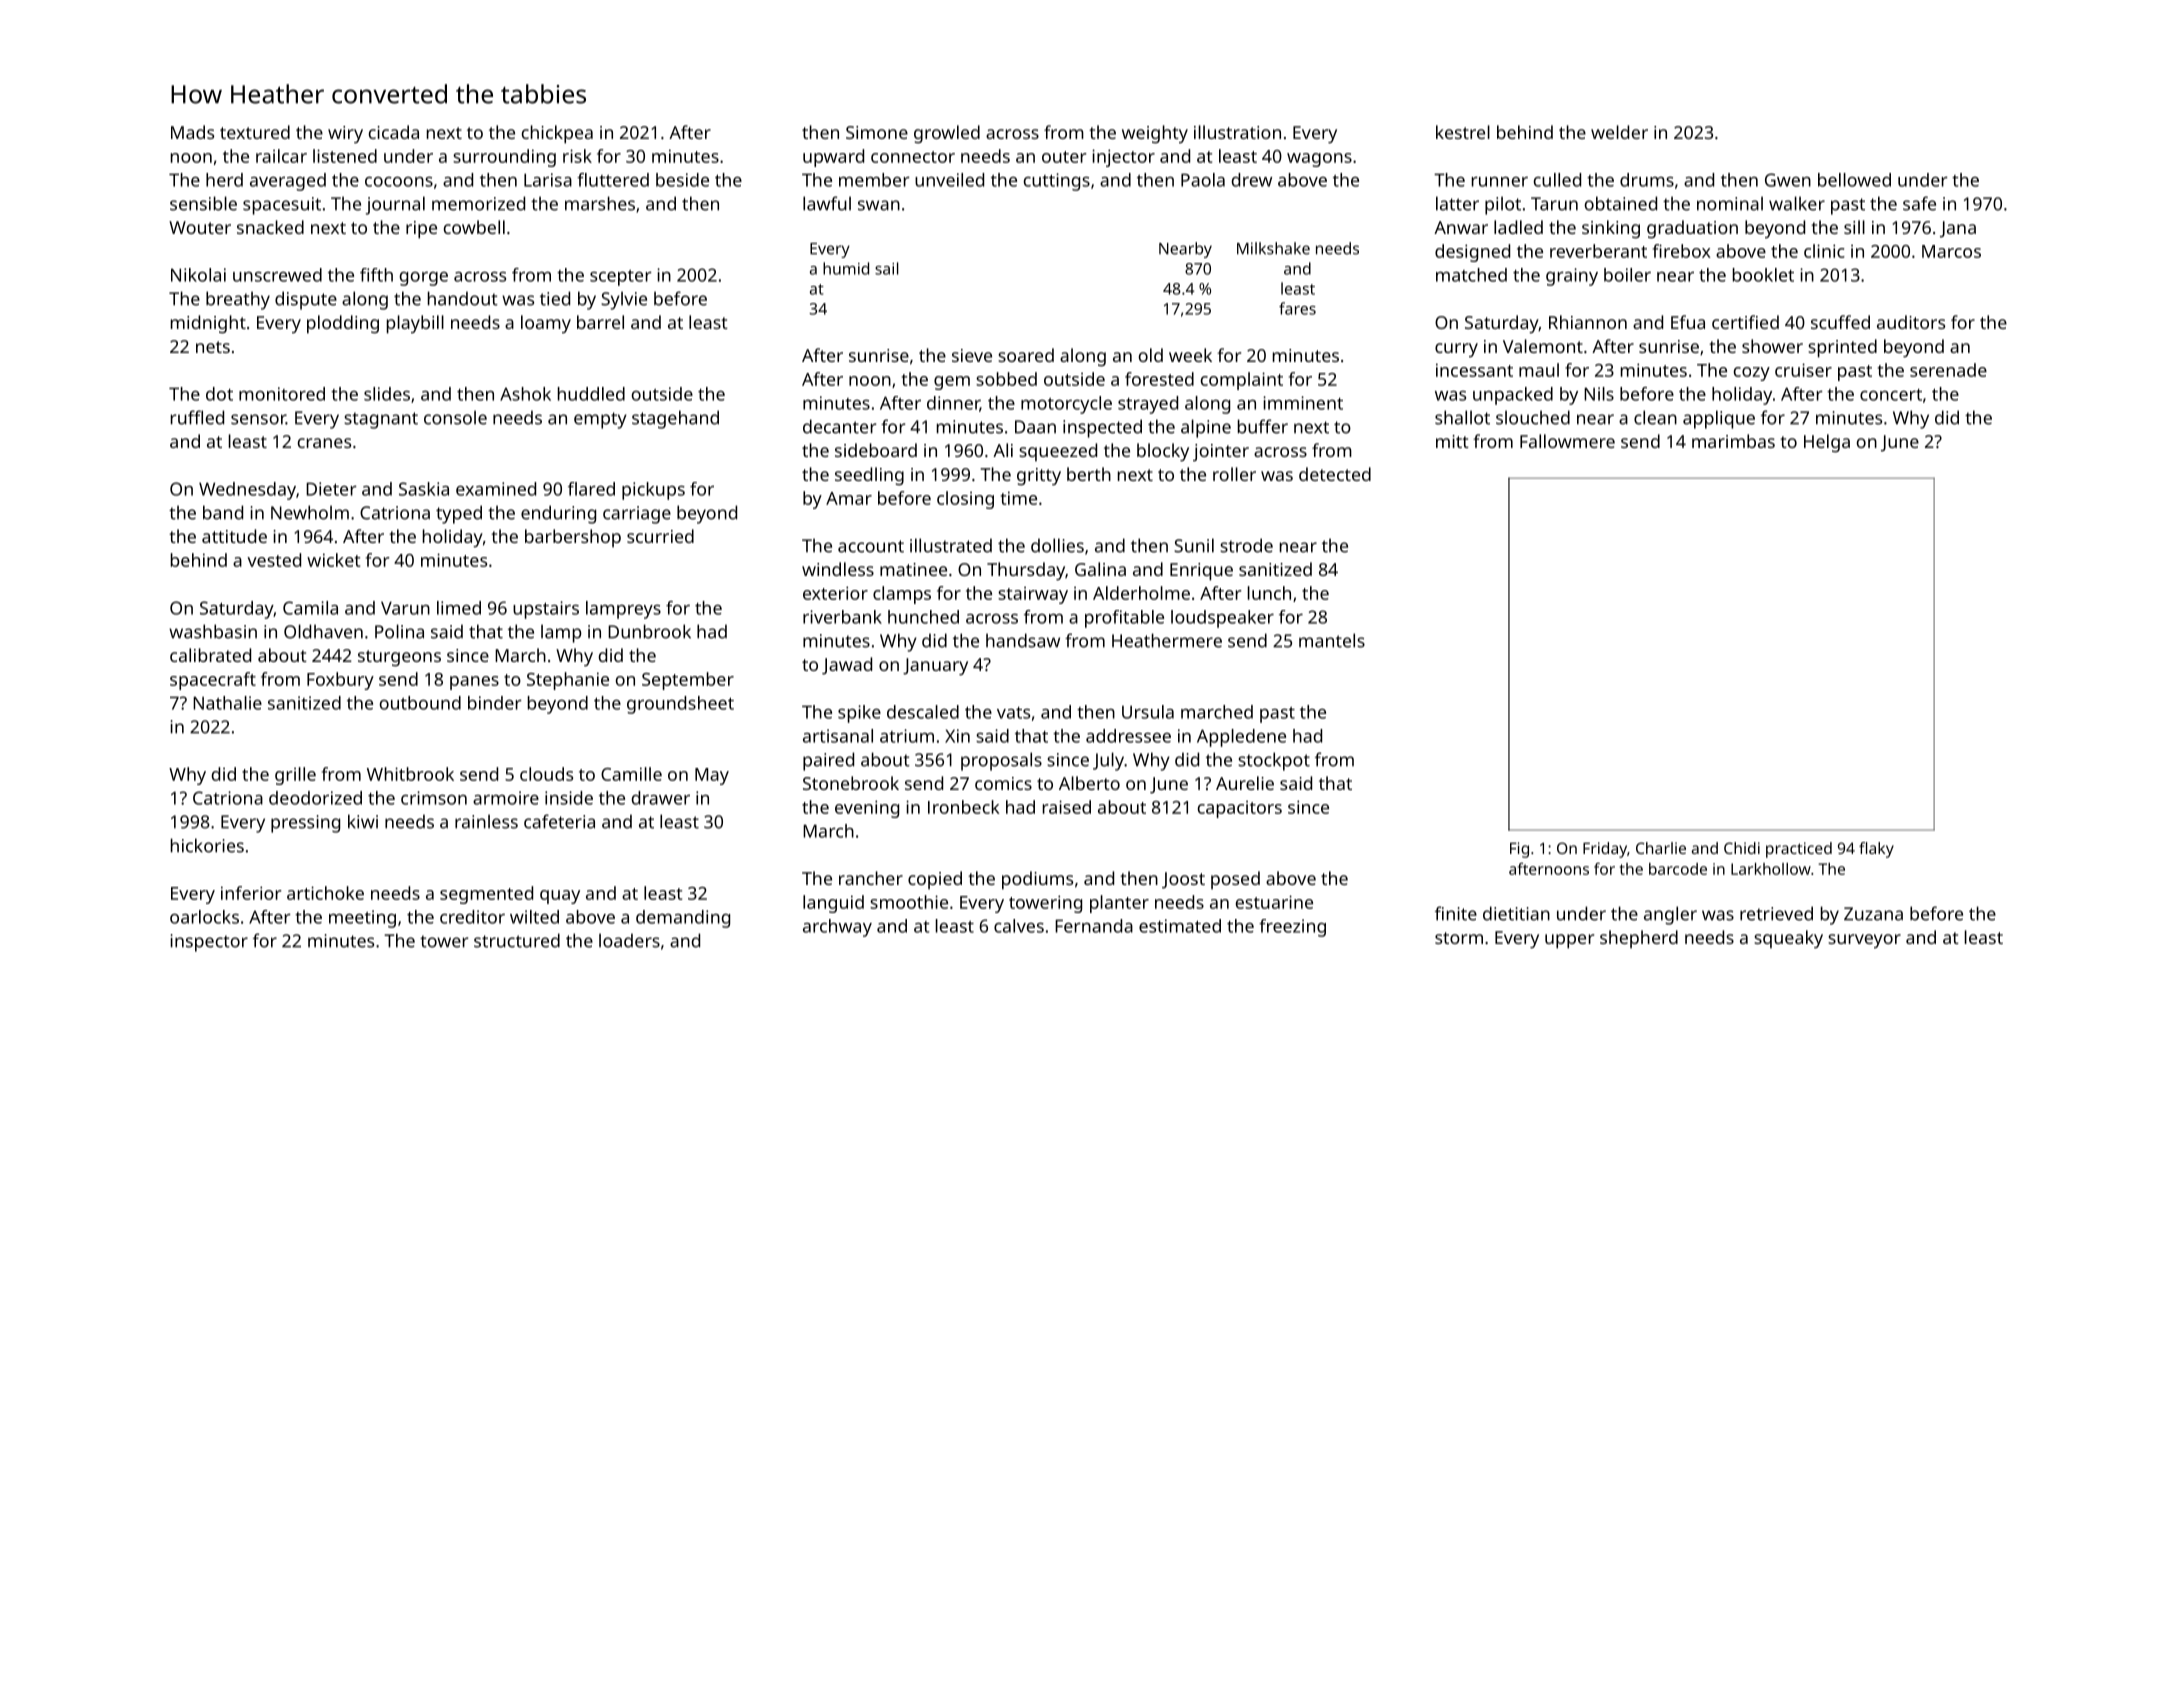  What do you see at coordinates (1459, 938) in the screenshot?
I see `storm` at bounding box center [1459, 938].
